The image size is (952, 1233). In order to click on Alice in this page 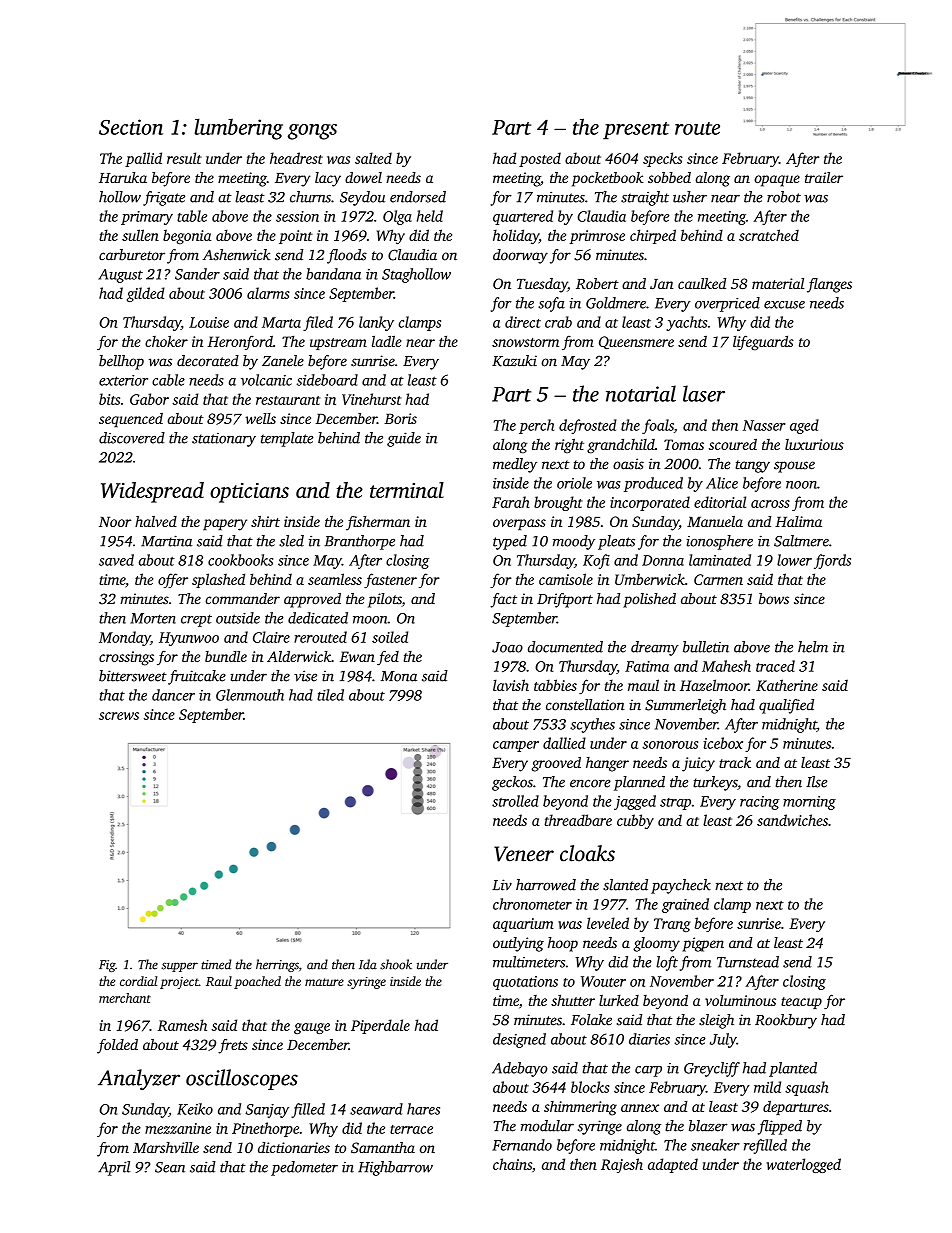, I will do `click(722, 483)`.
